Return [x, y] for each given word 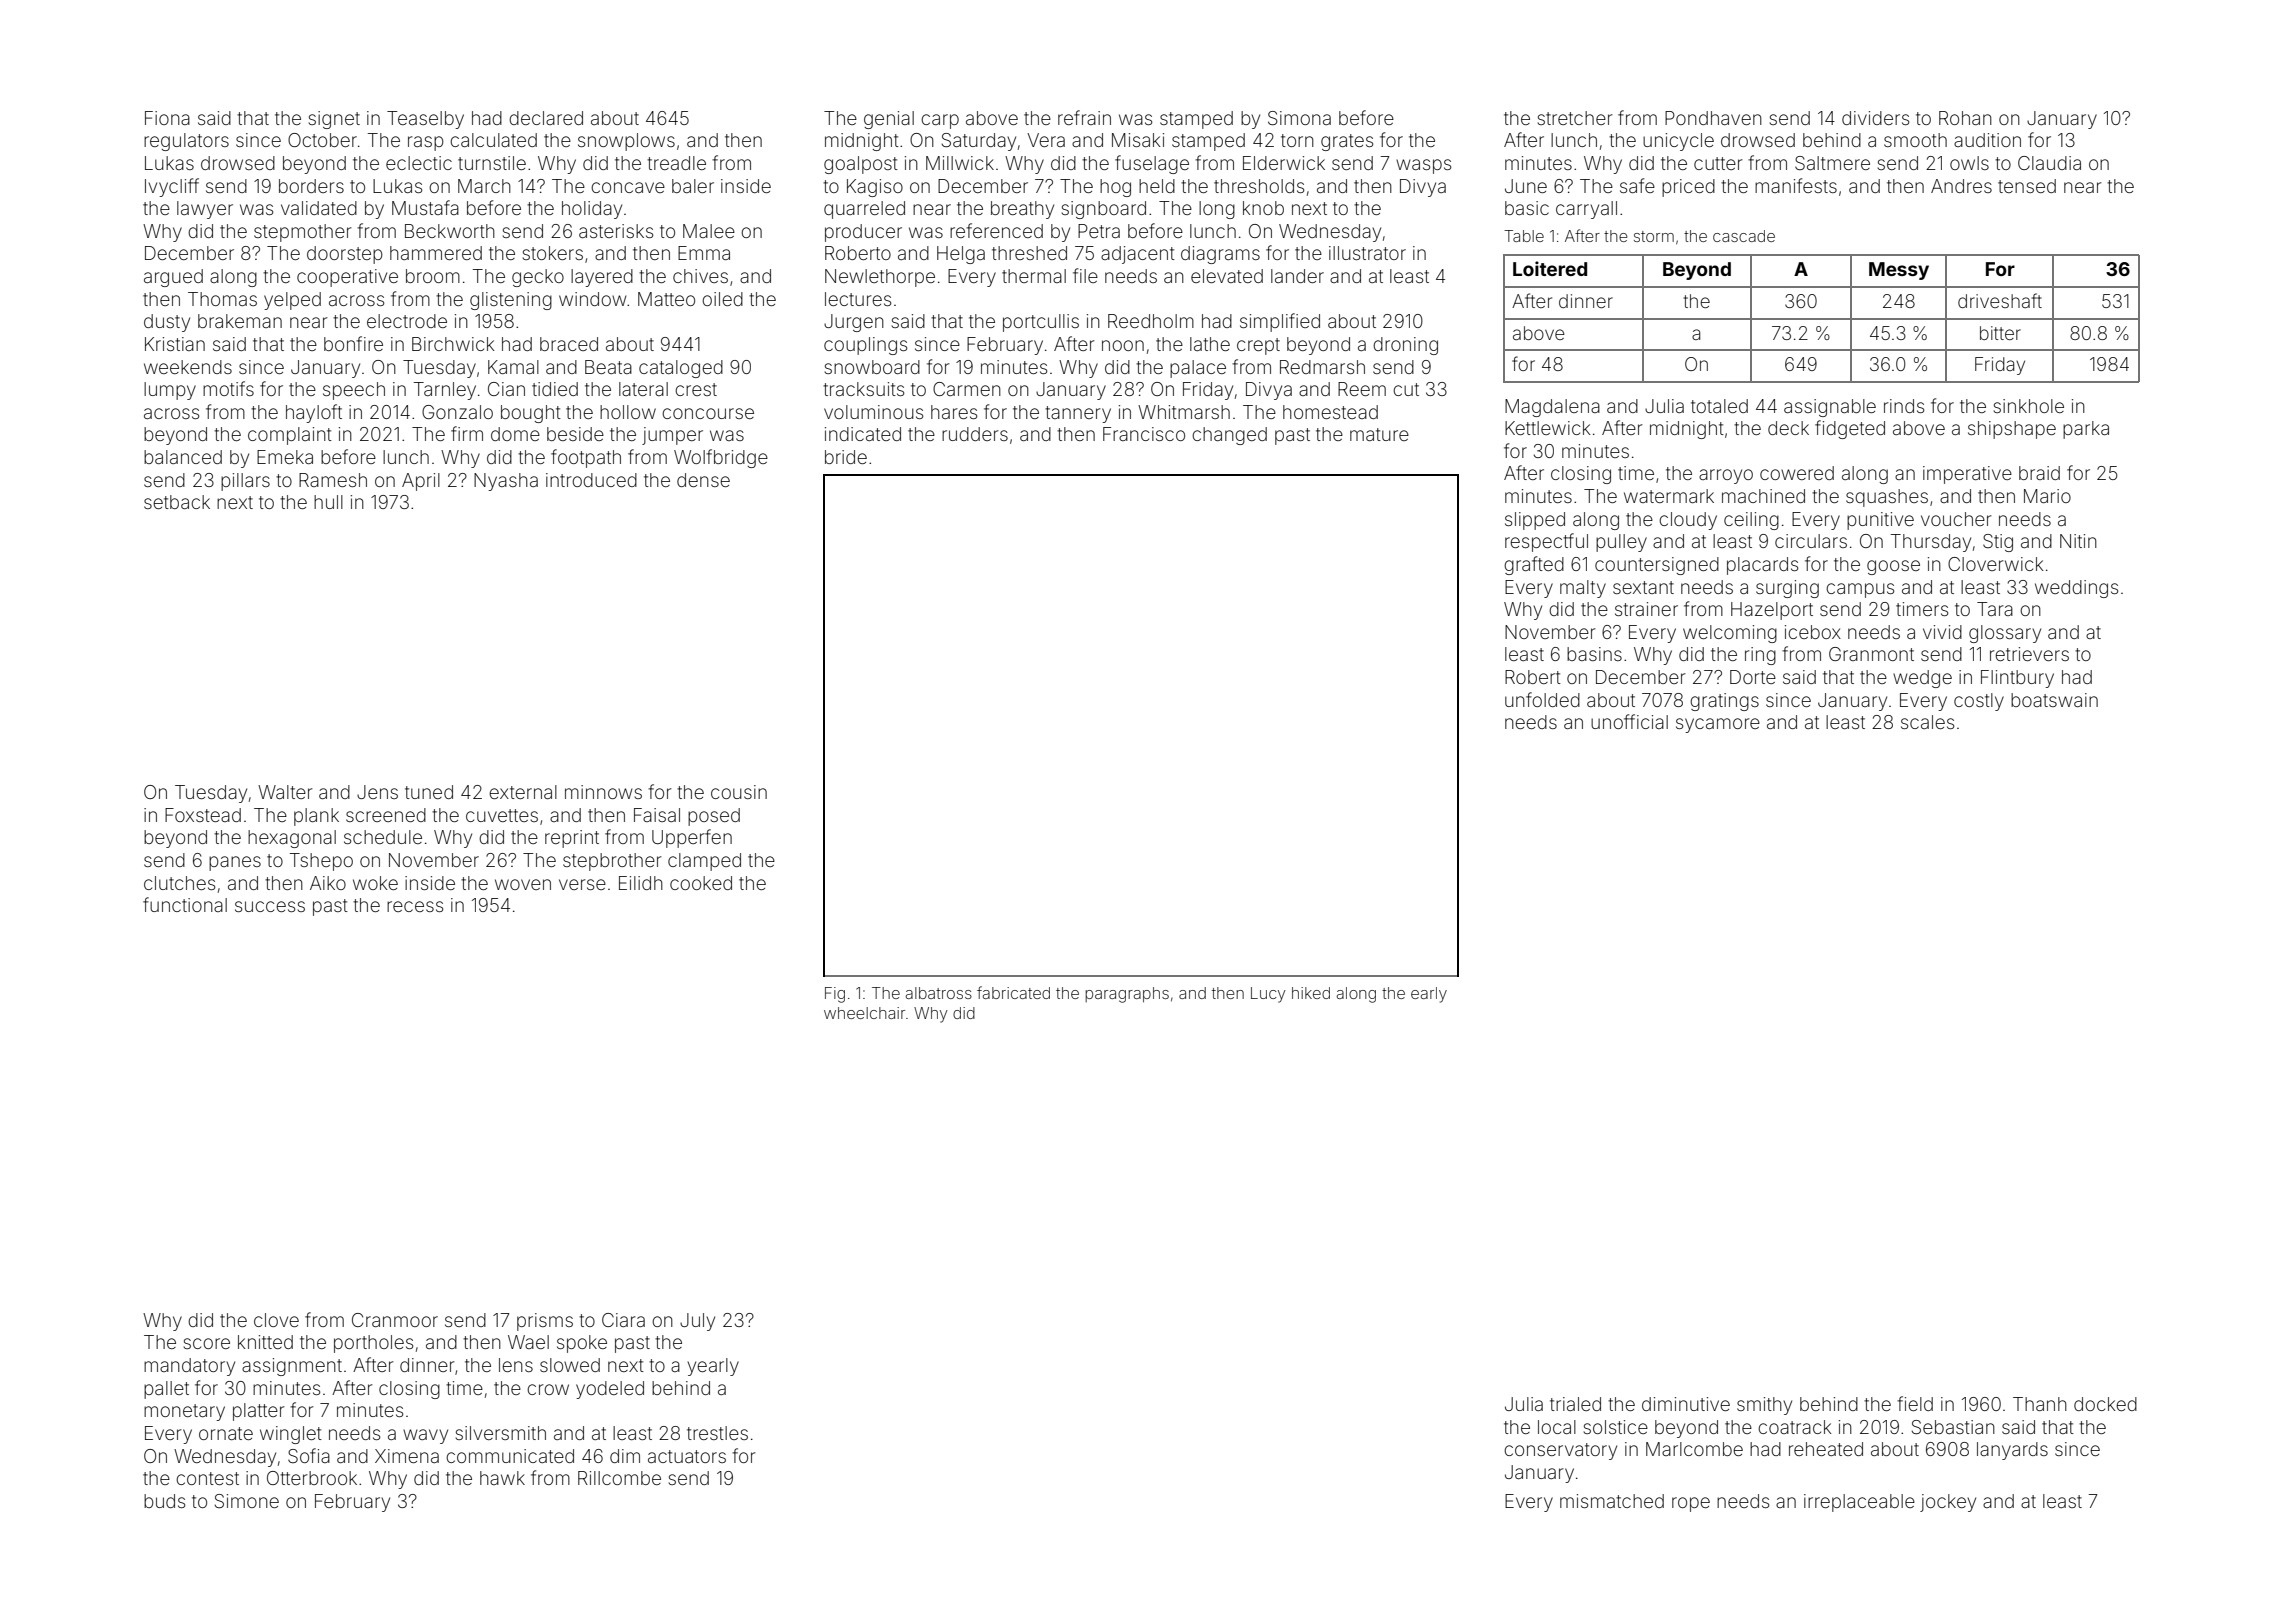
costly [1979, 702]
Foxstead [203, 815]
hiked [1311, 993]
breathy [1022, 210]
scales [1927, 722]
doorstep [345, 255]
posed [714, 817]
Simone [247, 1501]
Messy [1899, 271]
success [270, 906]
